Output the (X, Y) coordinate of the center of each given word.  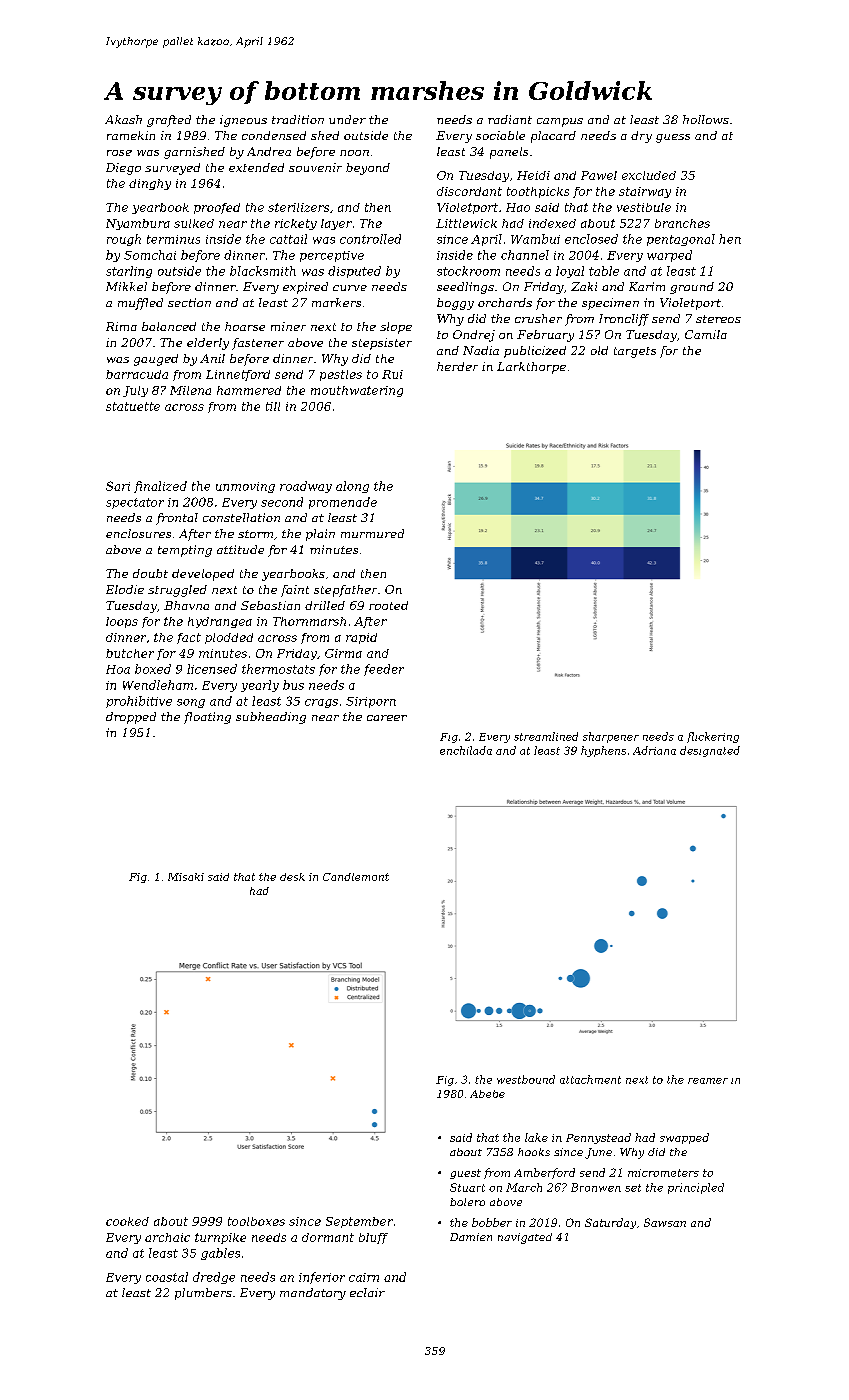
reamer (708, 1081)
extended (256, 167)
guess (673, 138)
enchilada (466, 750)
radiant (510, 119)
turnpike (220, 1238)
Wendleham (158, 685)
